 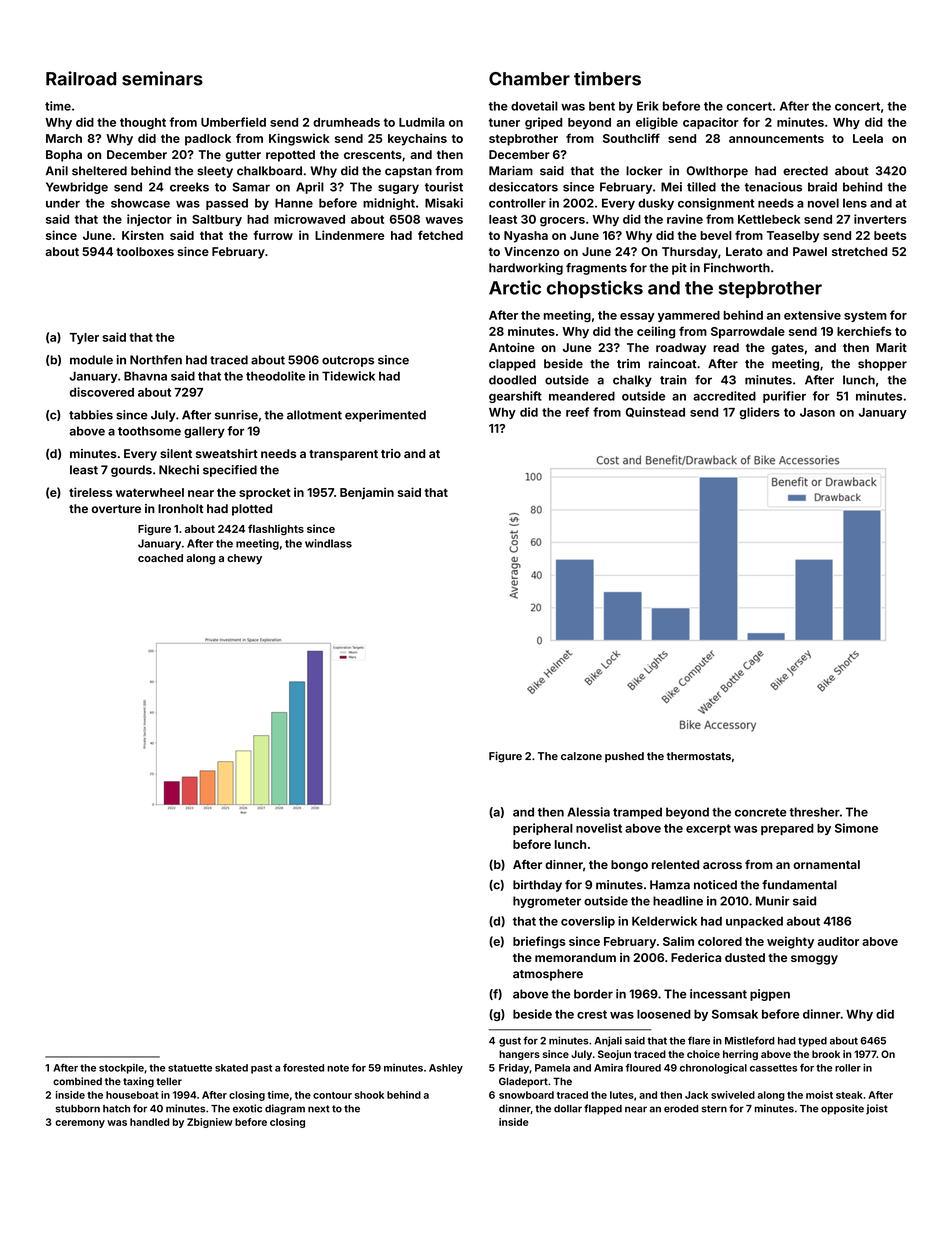 What do you see at coordinates (581, 756) in the screenshot?
I see `calzone` at bounding box center [581, 756].
